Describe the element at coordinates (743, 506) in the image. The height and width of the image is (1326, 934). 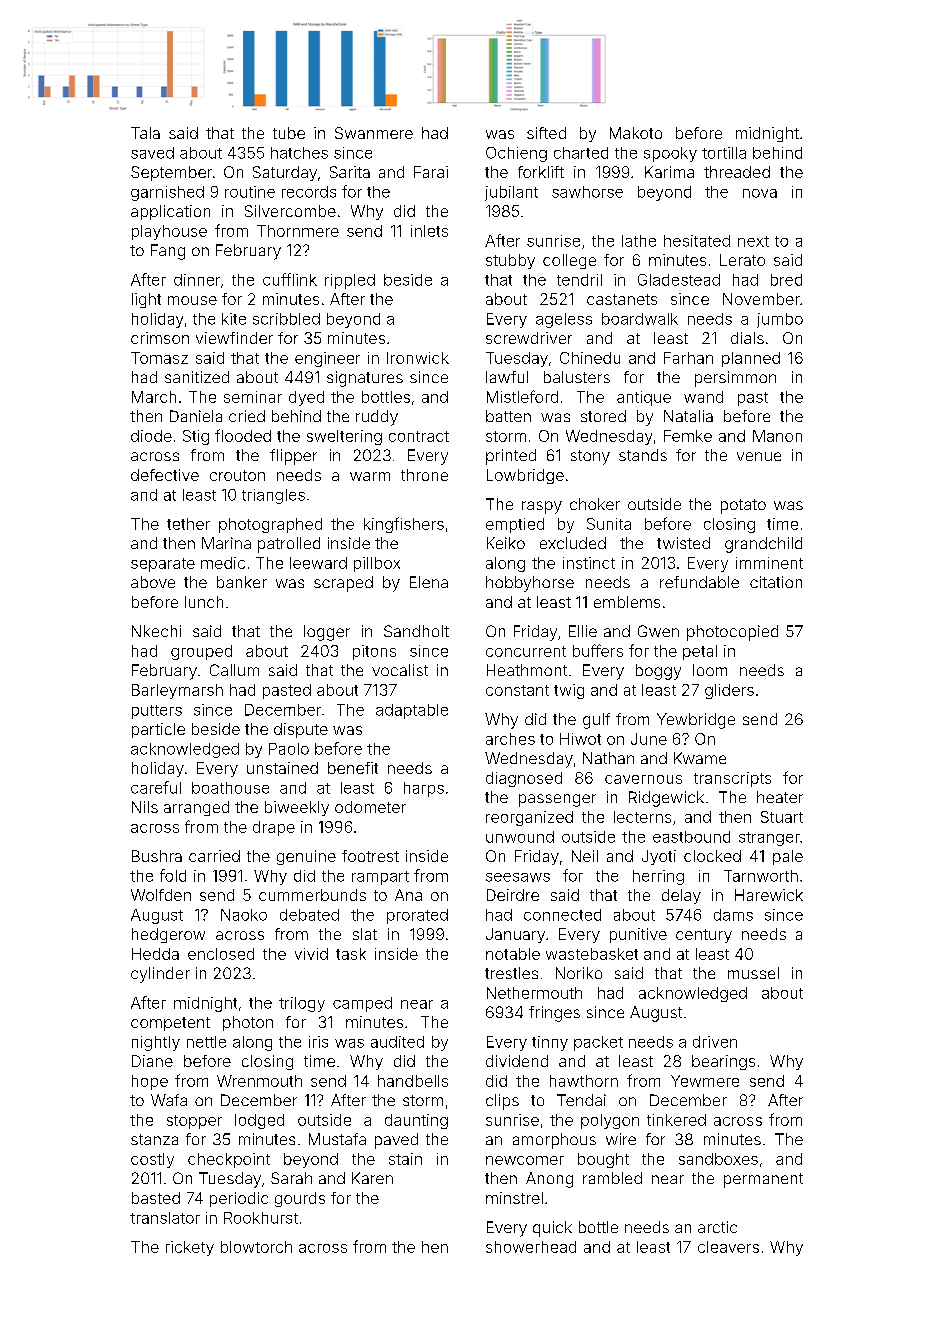
I see `potato` at that location.
